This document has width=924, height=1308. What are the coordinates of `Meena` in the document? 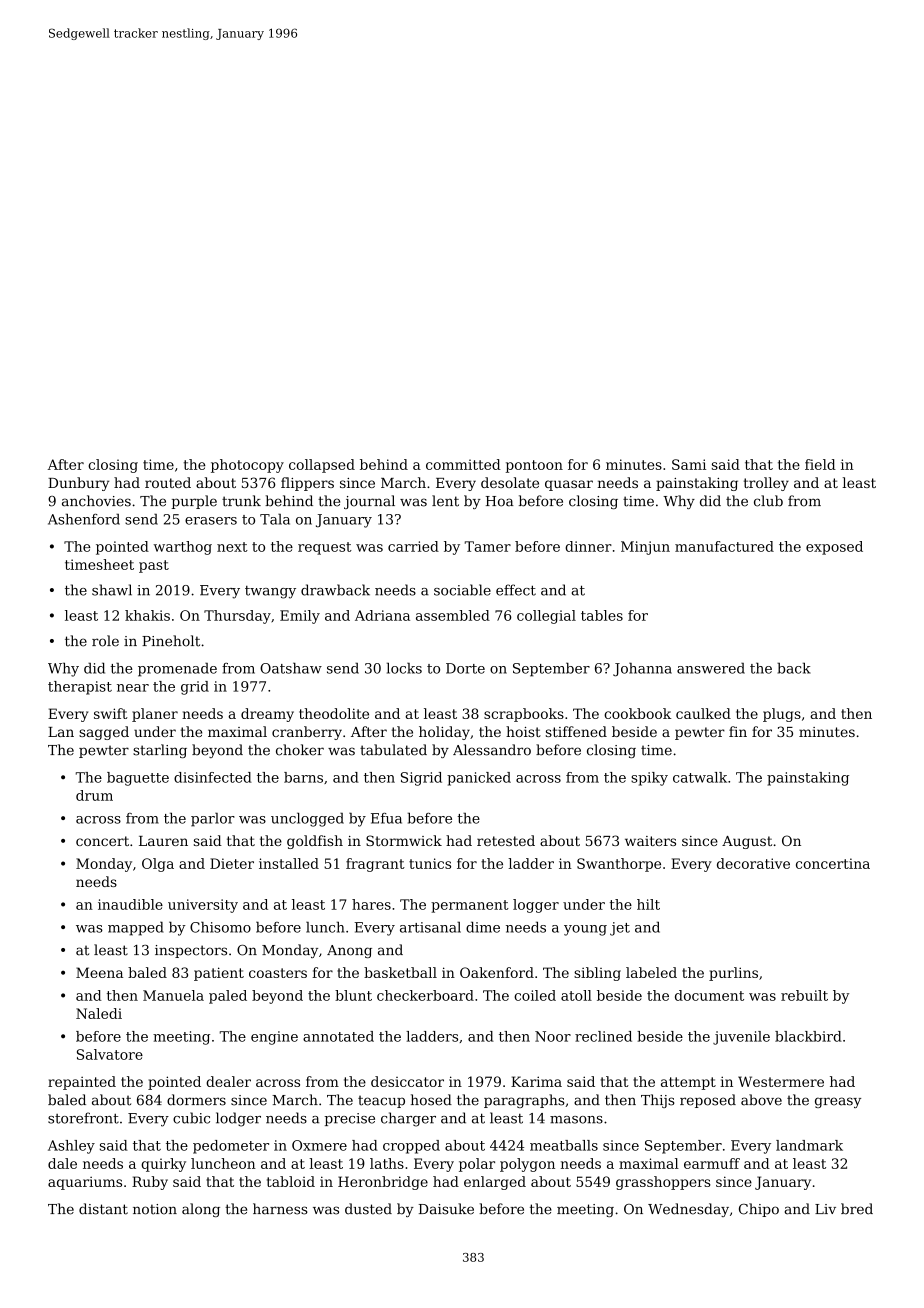 It's located at (99, 972).
